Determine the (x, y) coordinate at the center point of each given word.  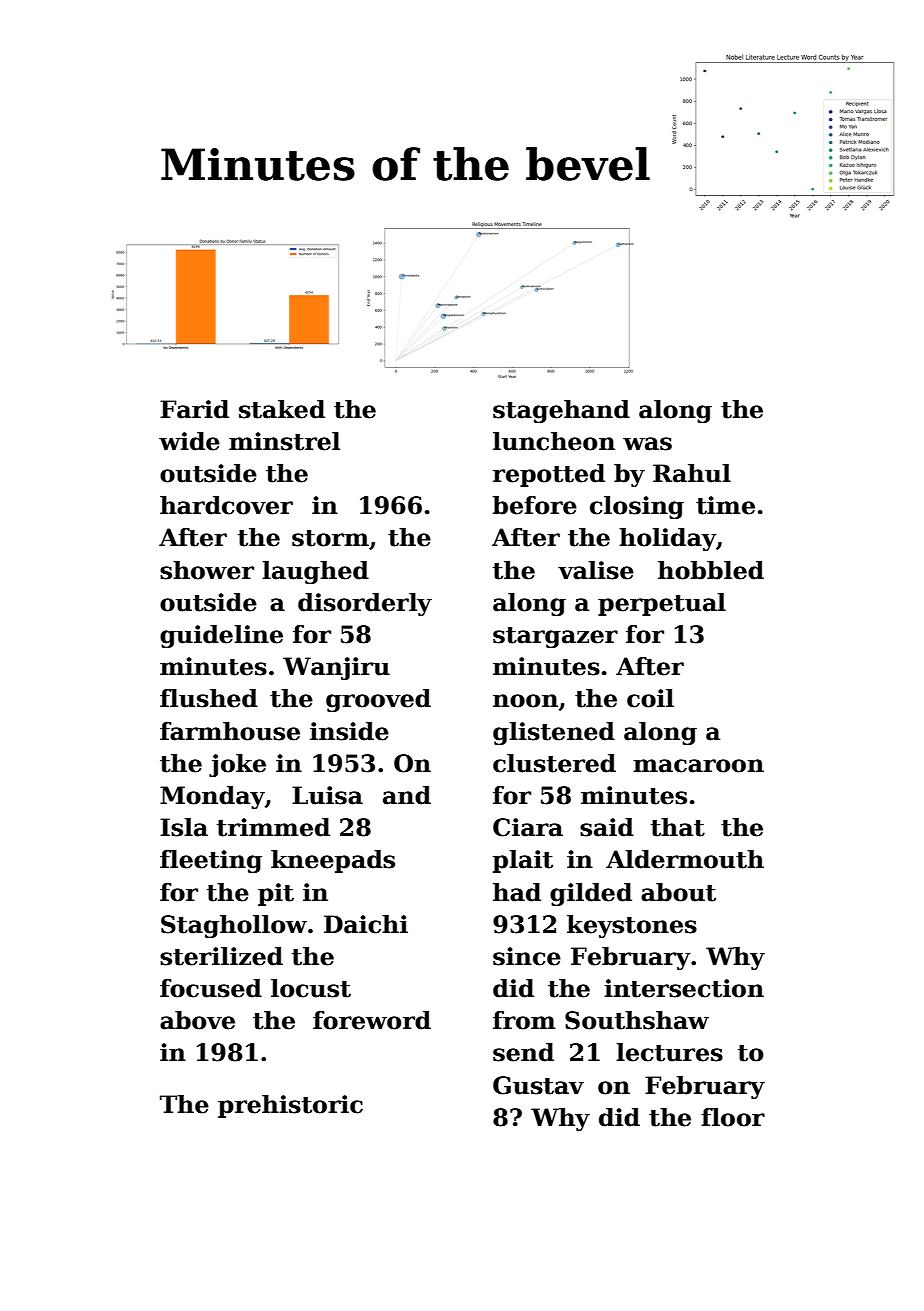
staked (282, 409)
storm (330, 538)
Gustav (538, 1085)
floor (733, 1117)
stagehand (561, 411)
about (678, 892)
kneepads (333, 861)
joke (237, 765)
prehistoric (290, 1106)
